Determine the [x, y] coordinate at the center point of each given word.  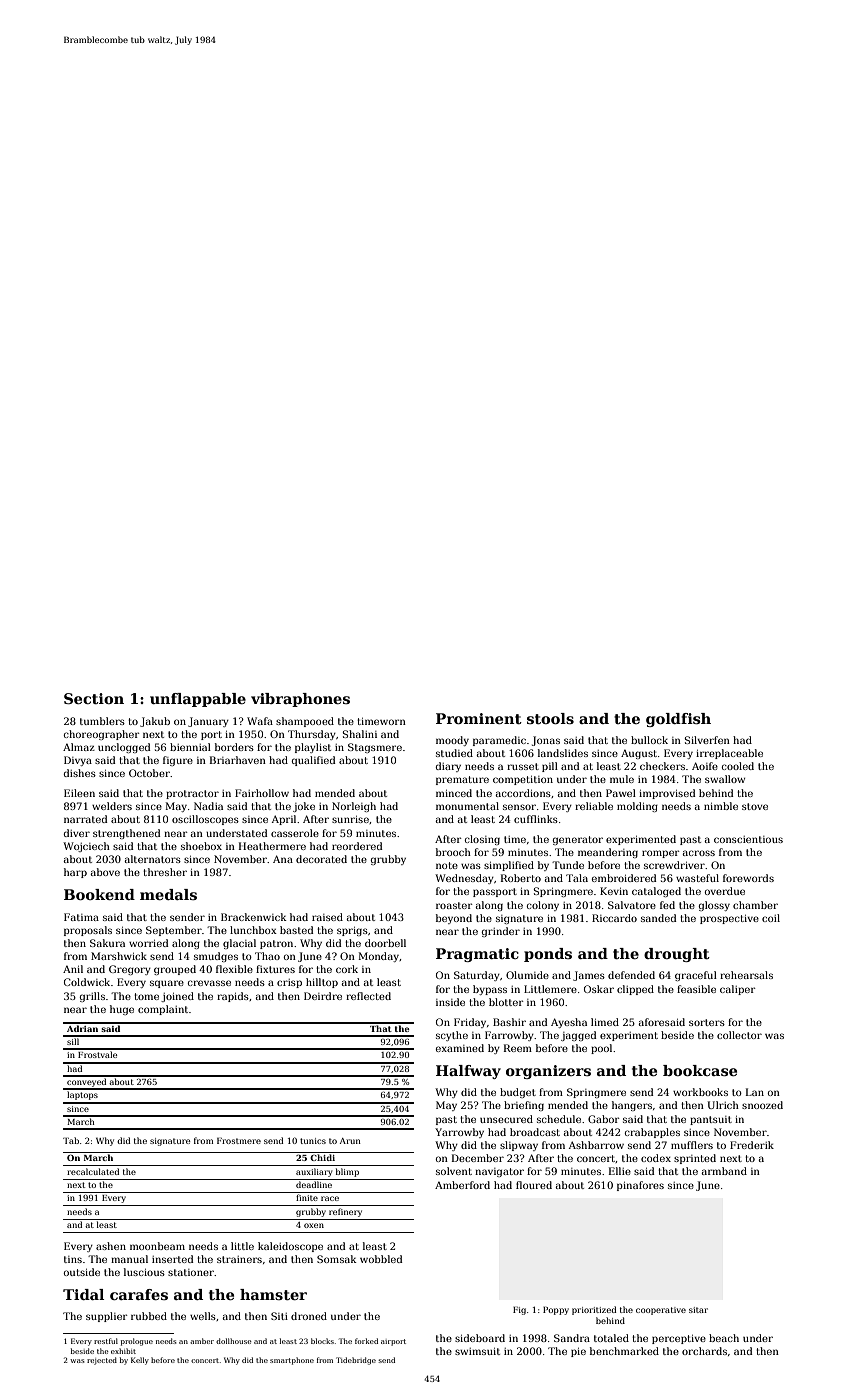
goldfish [678, 720]
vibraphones [300, 700]
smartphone [292, 1361]
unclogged [124, 748]
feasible [696, 989]
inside [450, 1002]
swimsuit [477, 1351]
